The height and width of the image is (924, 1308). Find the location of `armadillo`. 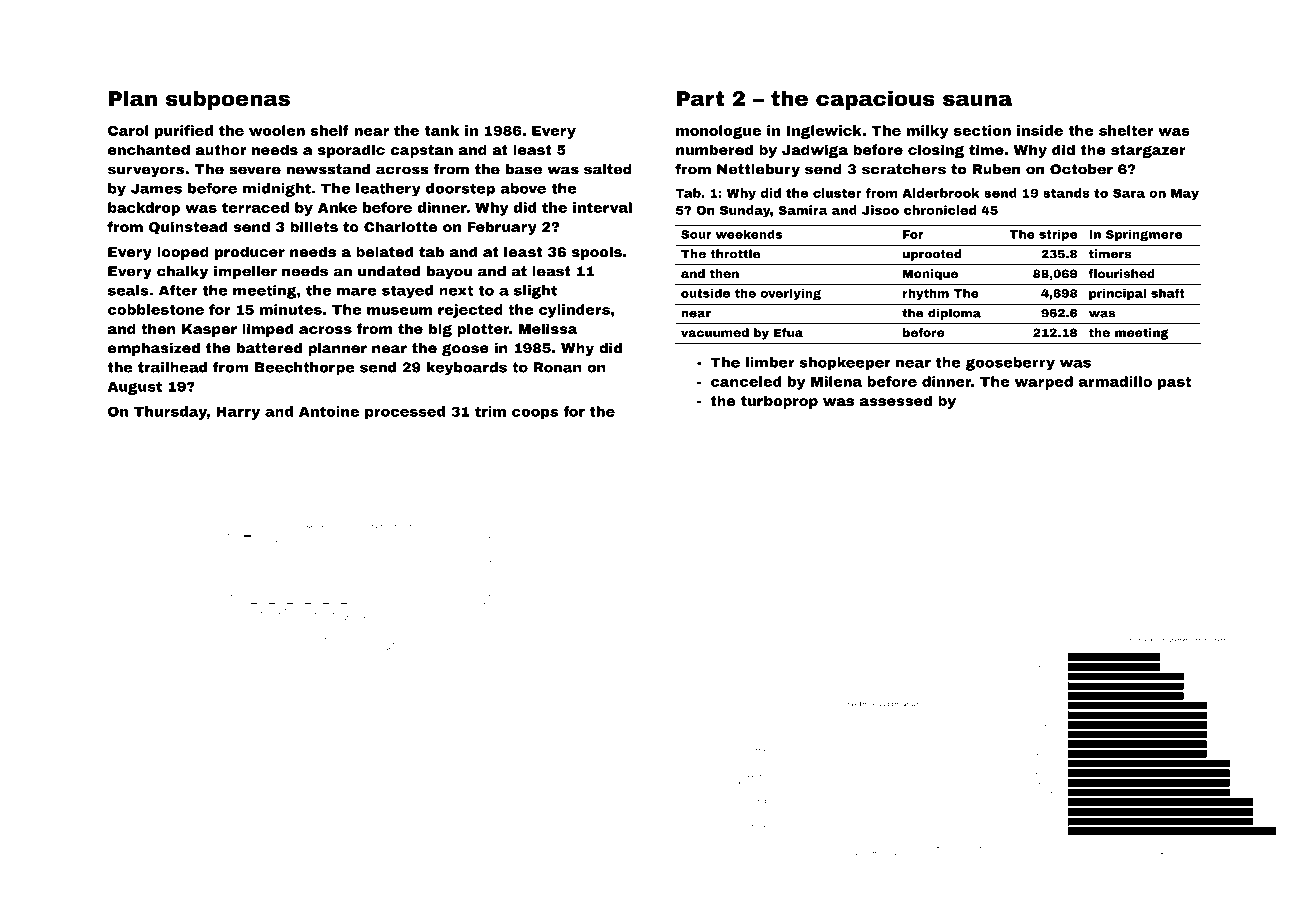

armadillo is located at coordinates (1115, 381).
